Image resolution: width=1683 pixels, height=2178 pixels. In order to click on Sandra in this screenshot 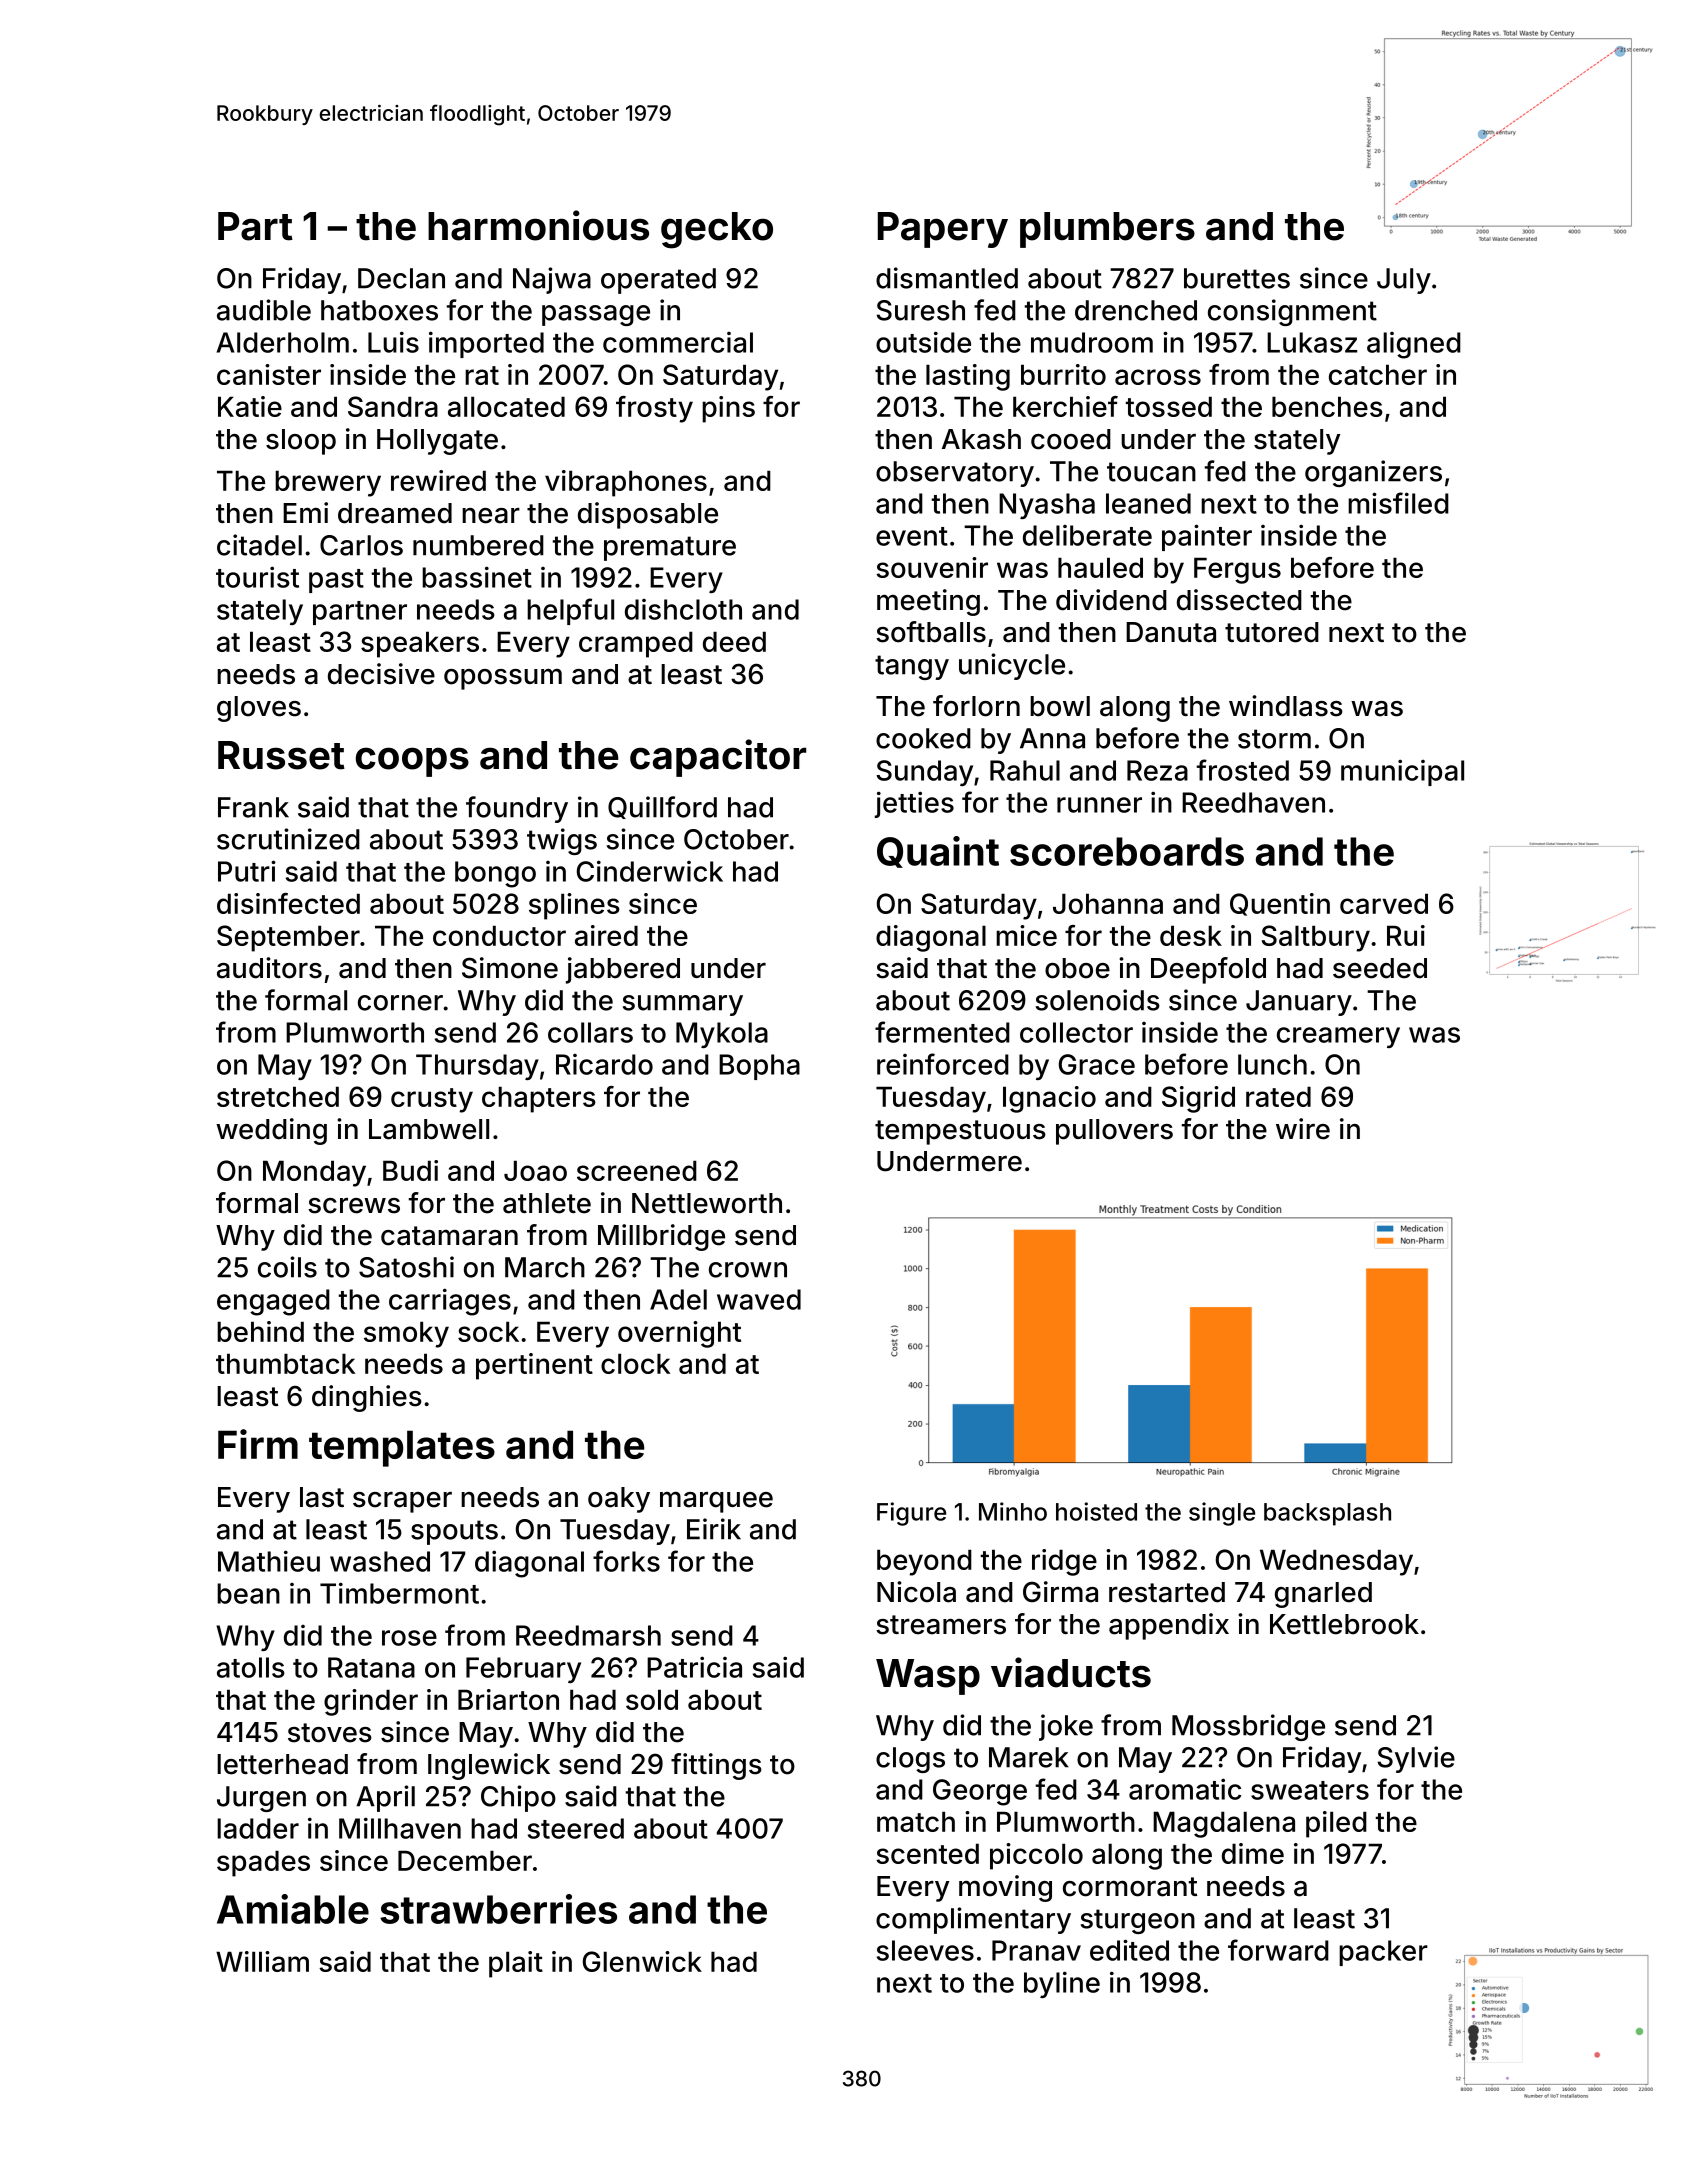, I will do `click(393, 406)`.
